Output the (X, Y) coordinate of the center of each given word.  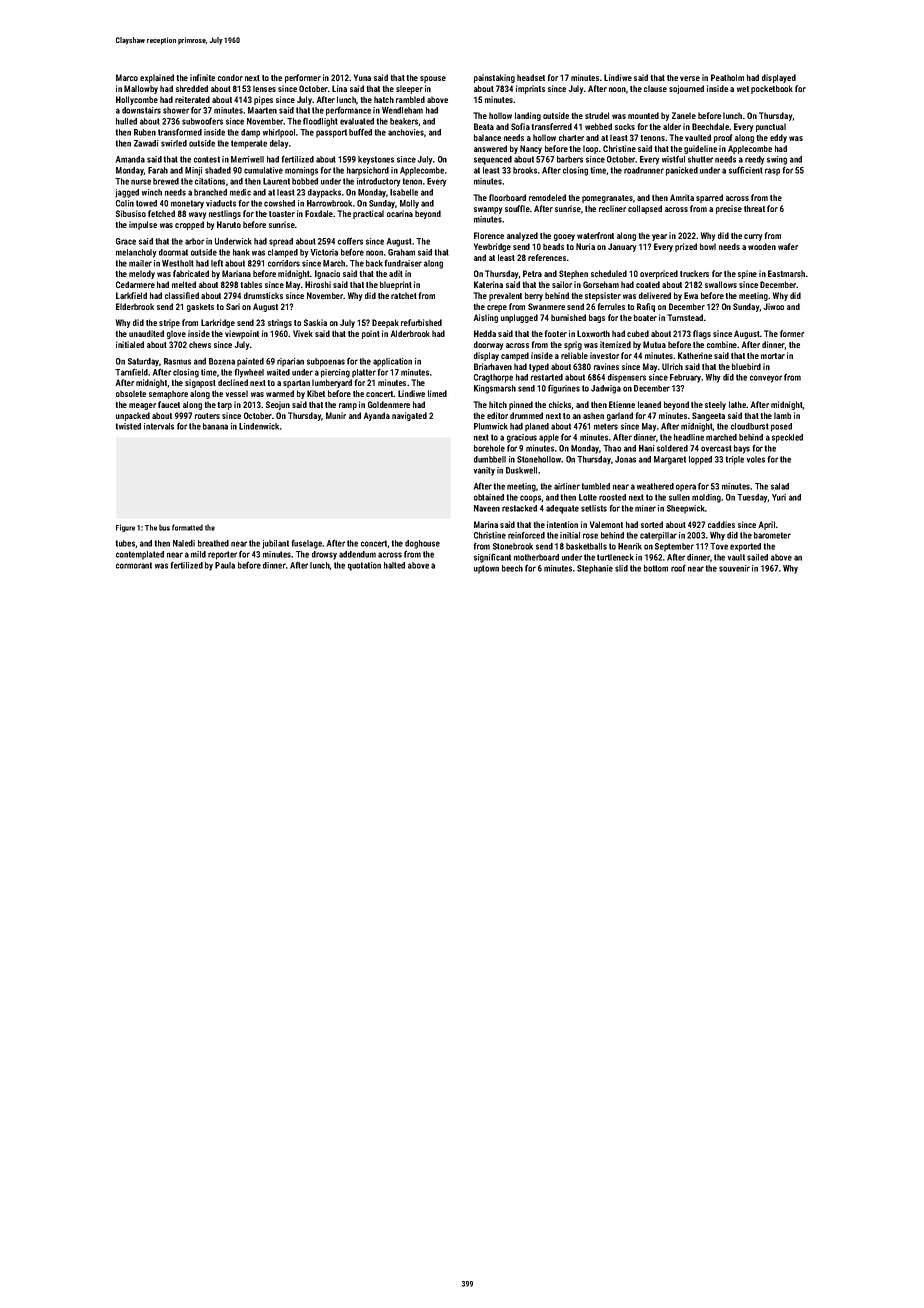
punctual (771, 127)
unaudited (146, 333)
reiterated (192, 99)
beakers (404, 122)
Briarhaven (493, 366)
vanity (484, 471)
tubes (126, 544)
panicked (682, 171)
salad (780, 486)
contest (207, 159)
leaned (649, 404)
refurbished (421, 322)
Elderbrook (135, 306)
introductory (379, 182)
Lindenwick (259, 426)
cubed (638, 333)
